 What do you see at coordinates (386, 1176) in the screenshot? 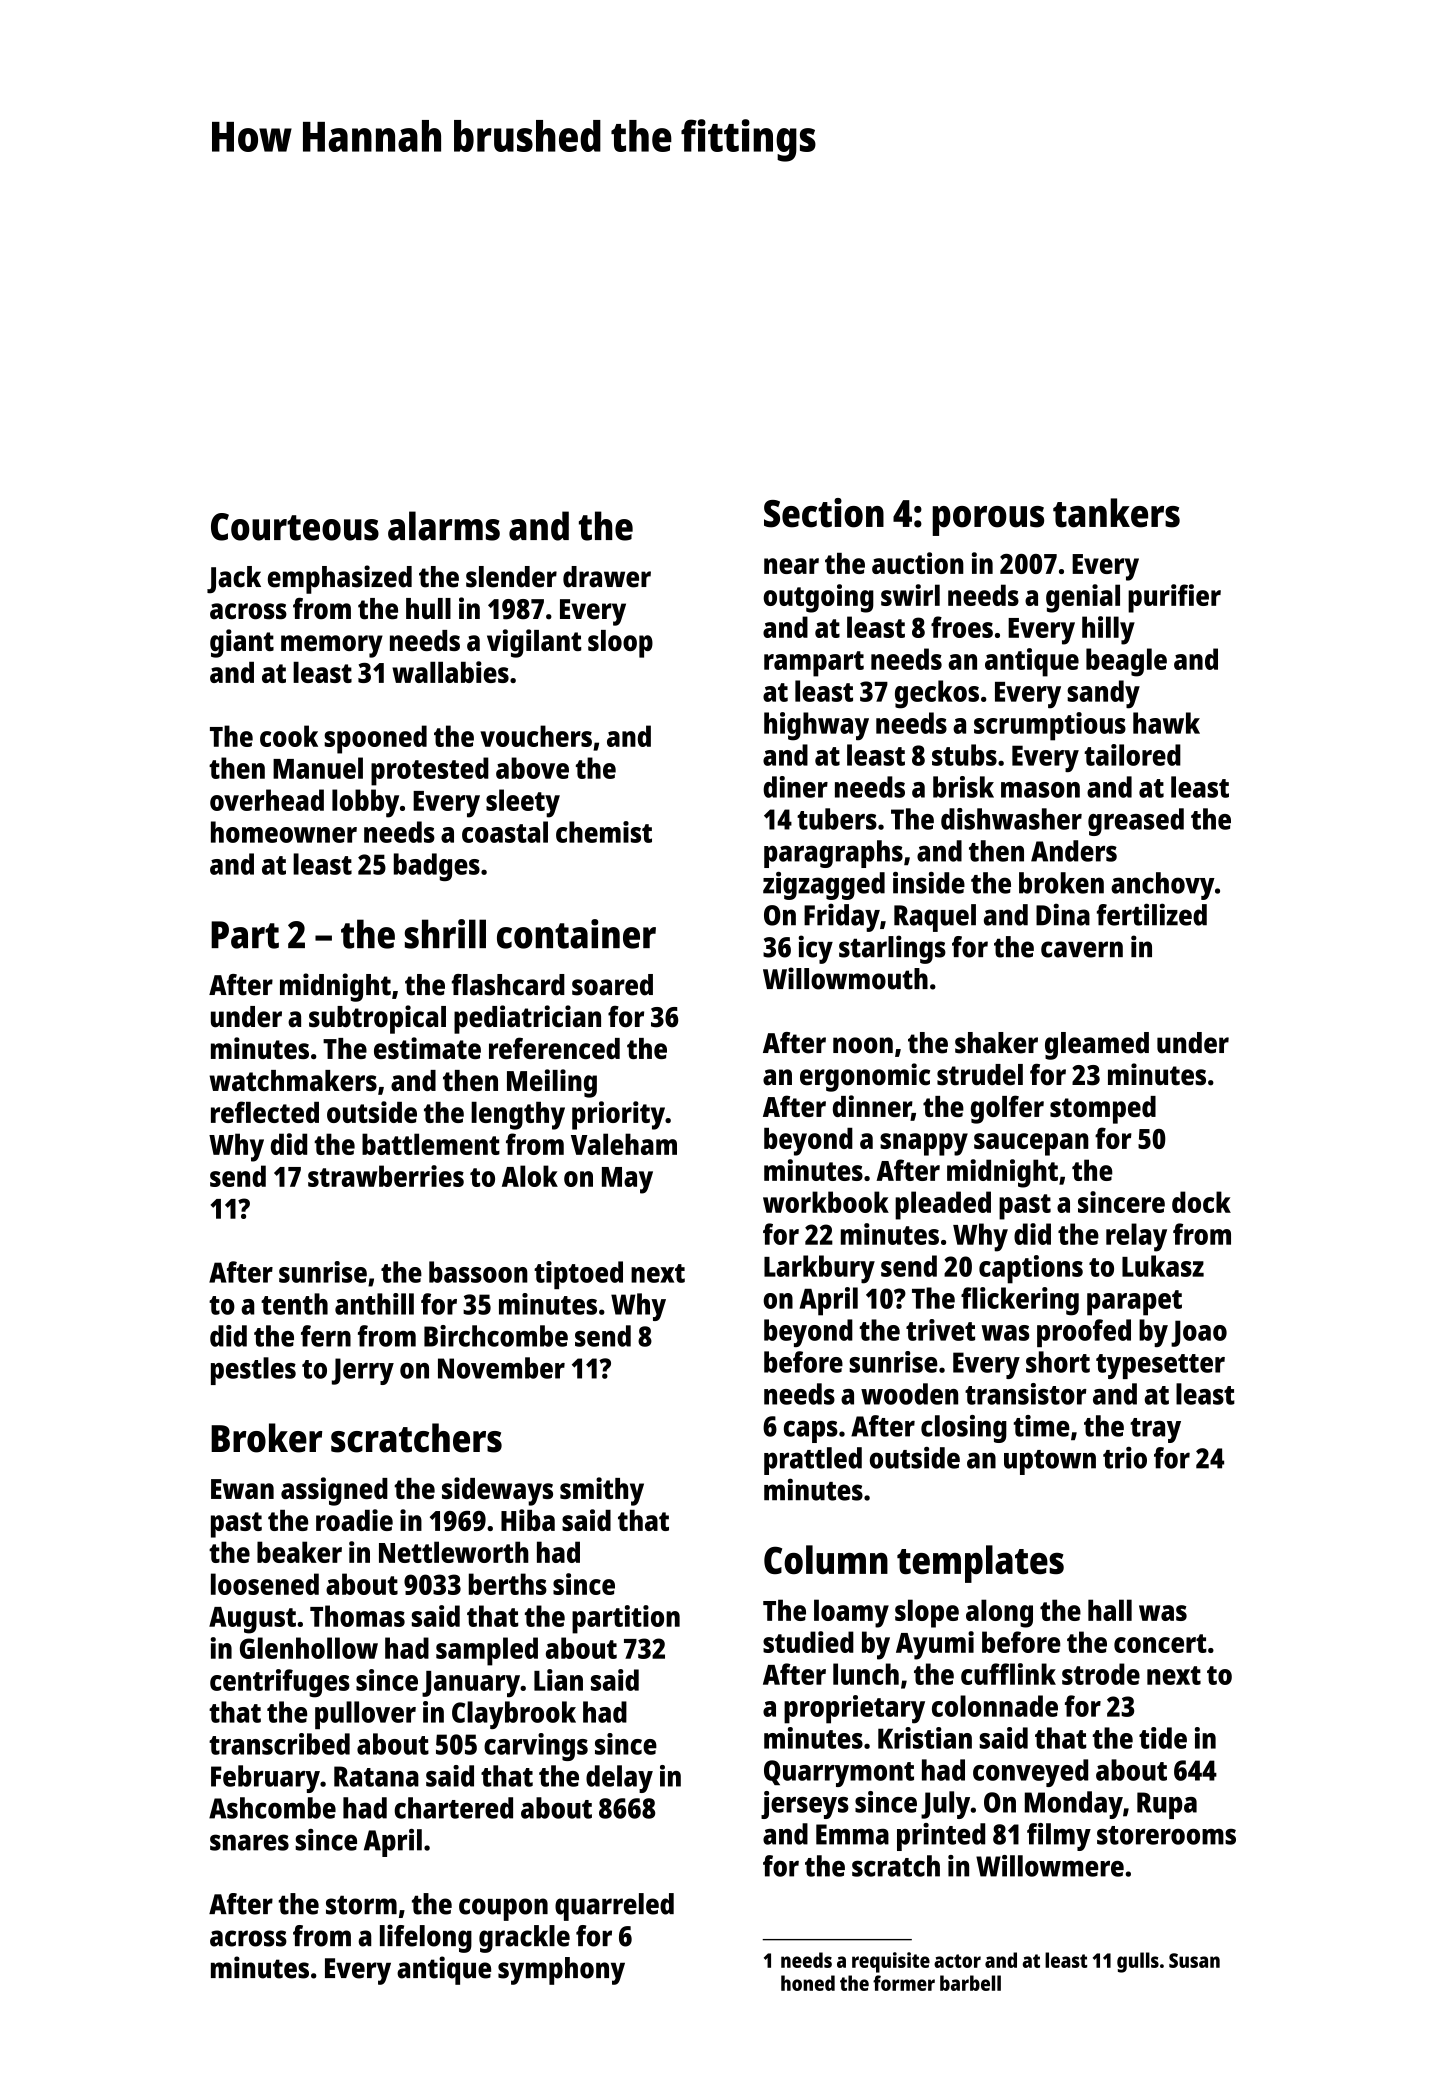
I see `strawberries` at bounding box center [386, 1176].
